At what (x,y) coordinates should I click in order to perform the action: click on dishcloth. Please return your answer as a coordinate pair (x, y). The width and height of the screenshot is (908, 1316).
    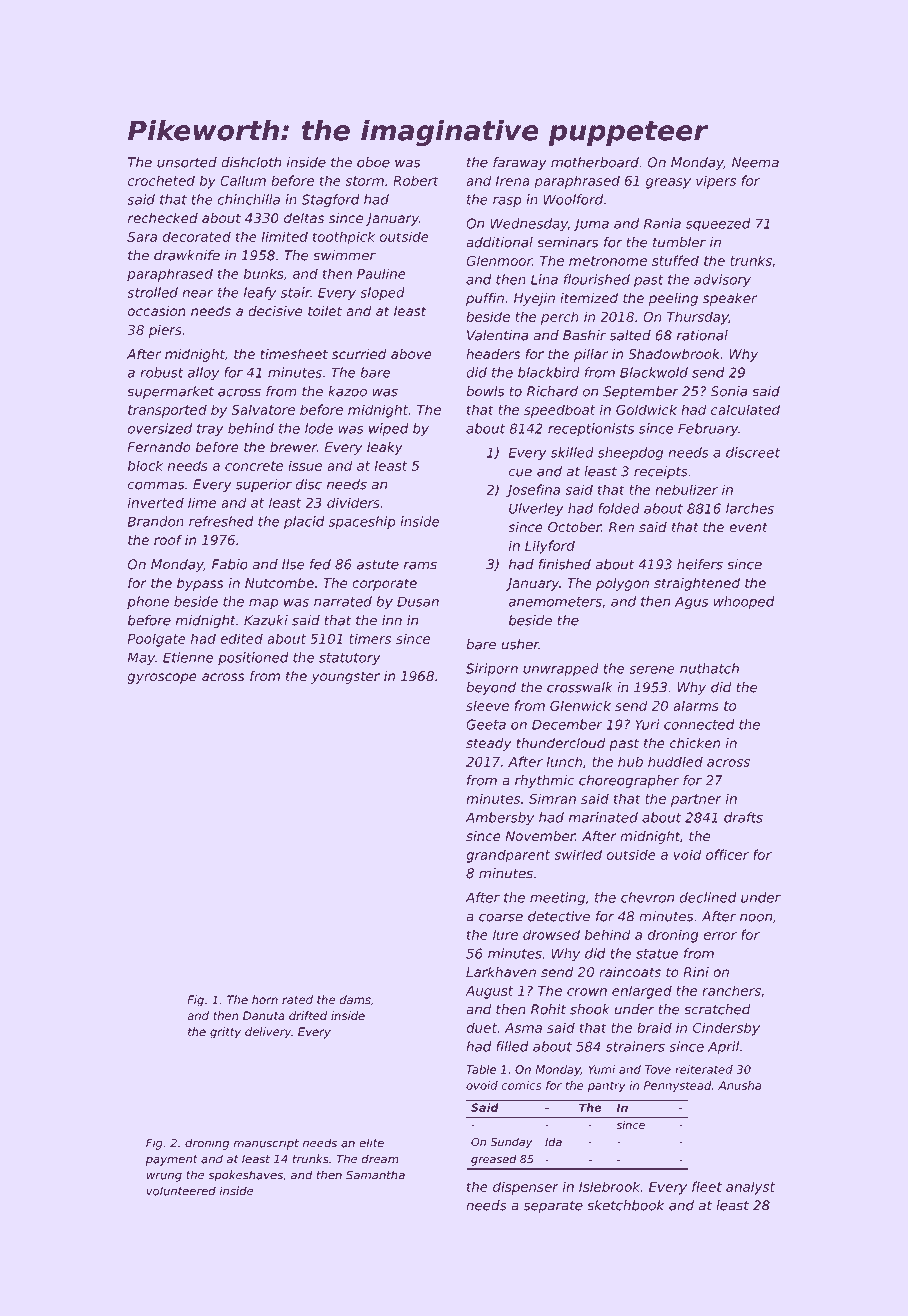
    Looking at the image, I should click on (251, 162).
